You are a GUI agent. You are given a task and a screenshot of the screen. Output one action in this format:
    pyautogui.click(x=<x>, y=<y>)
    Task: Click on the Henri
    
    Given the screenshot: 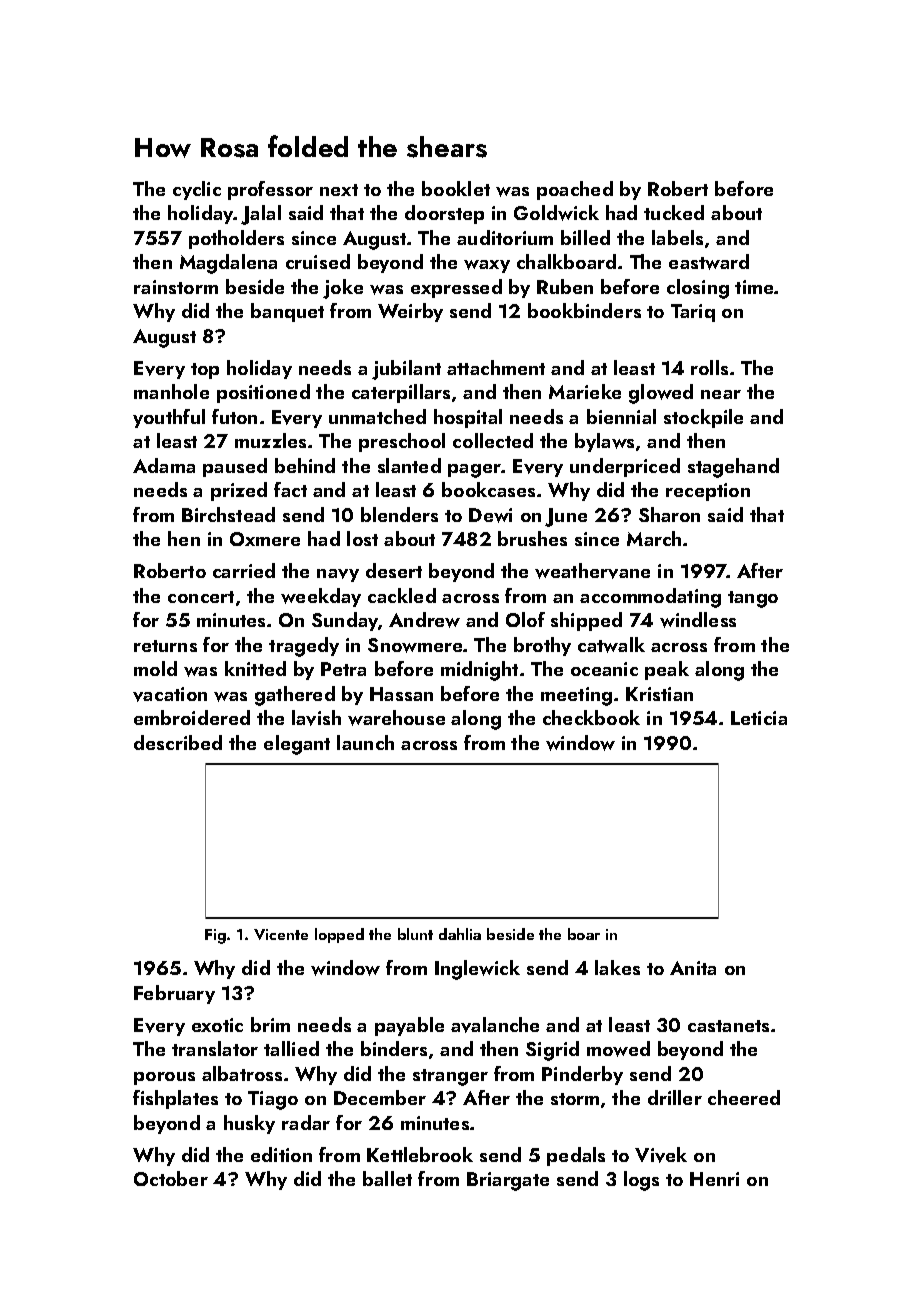 What is the action you would take?
    pyautogui.click(x=714, y=1179)
